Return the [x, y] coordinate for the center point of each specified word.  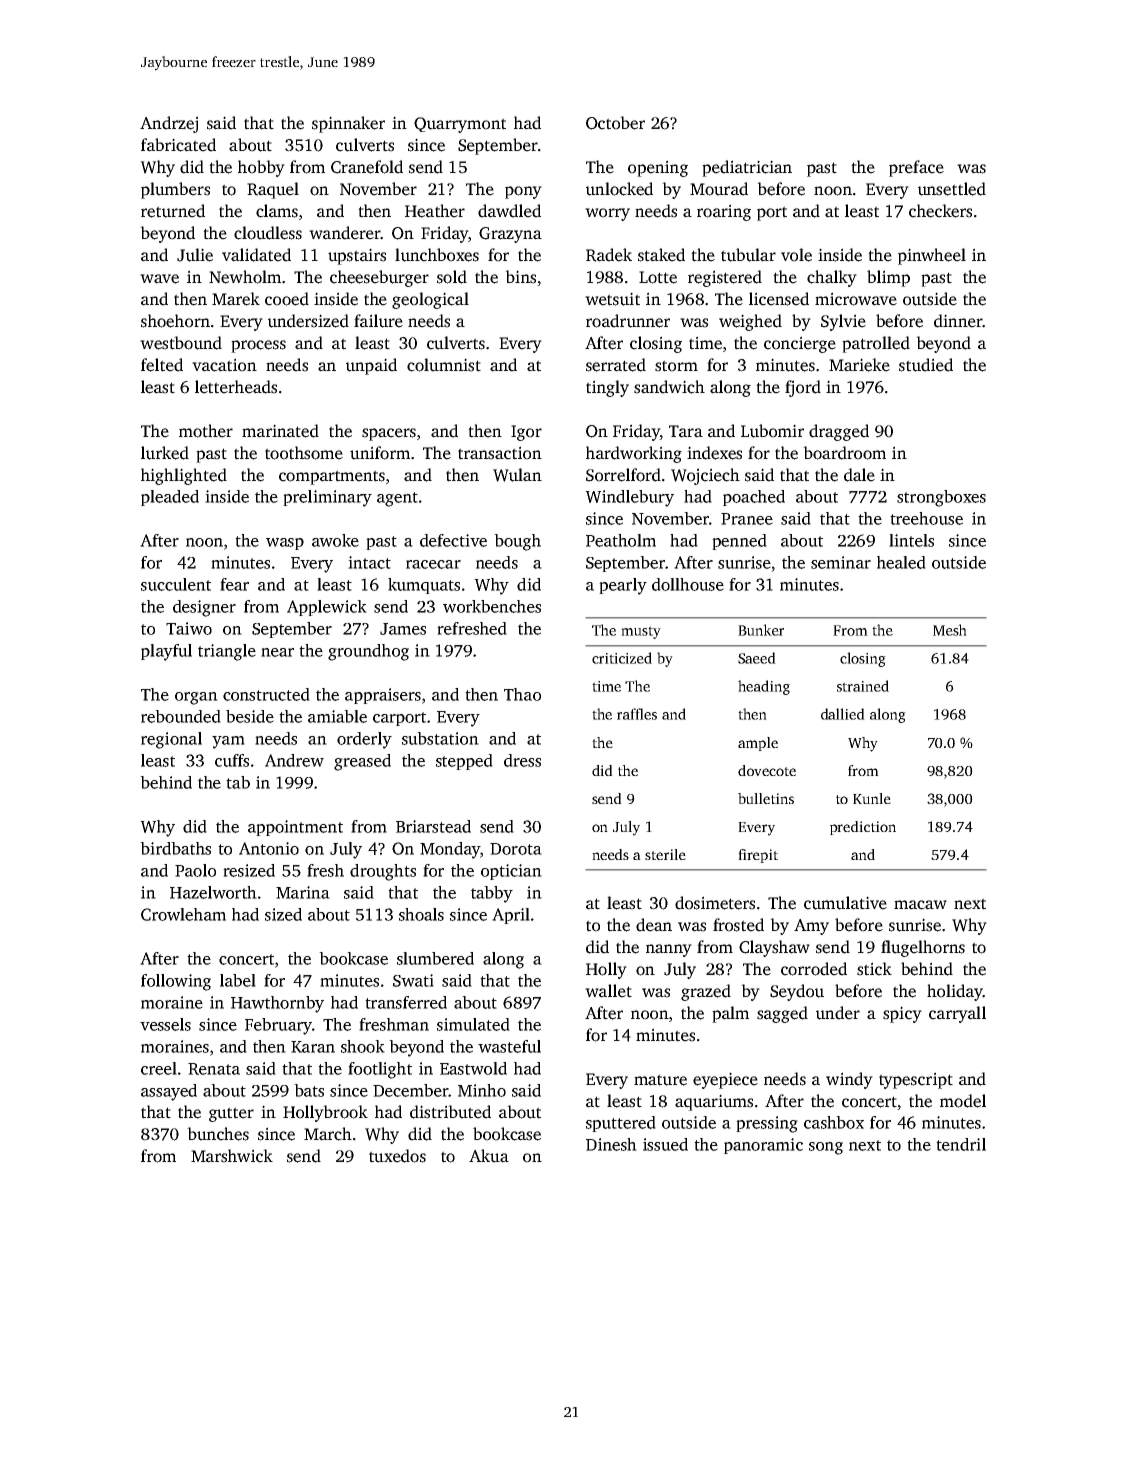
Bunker [761, 630]
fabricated [178, 145]
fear [234, 584]
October [615, 123]
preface [916, 168]
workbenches [492, 606]
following [176, 982]
